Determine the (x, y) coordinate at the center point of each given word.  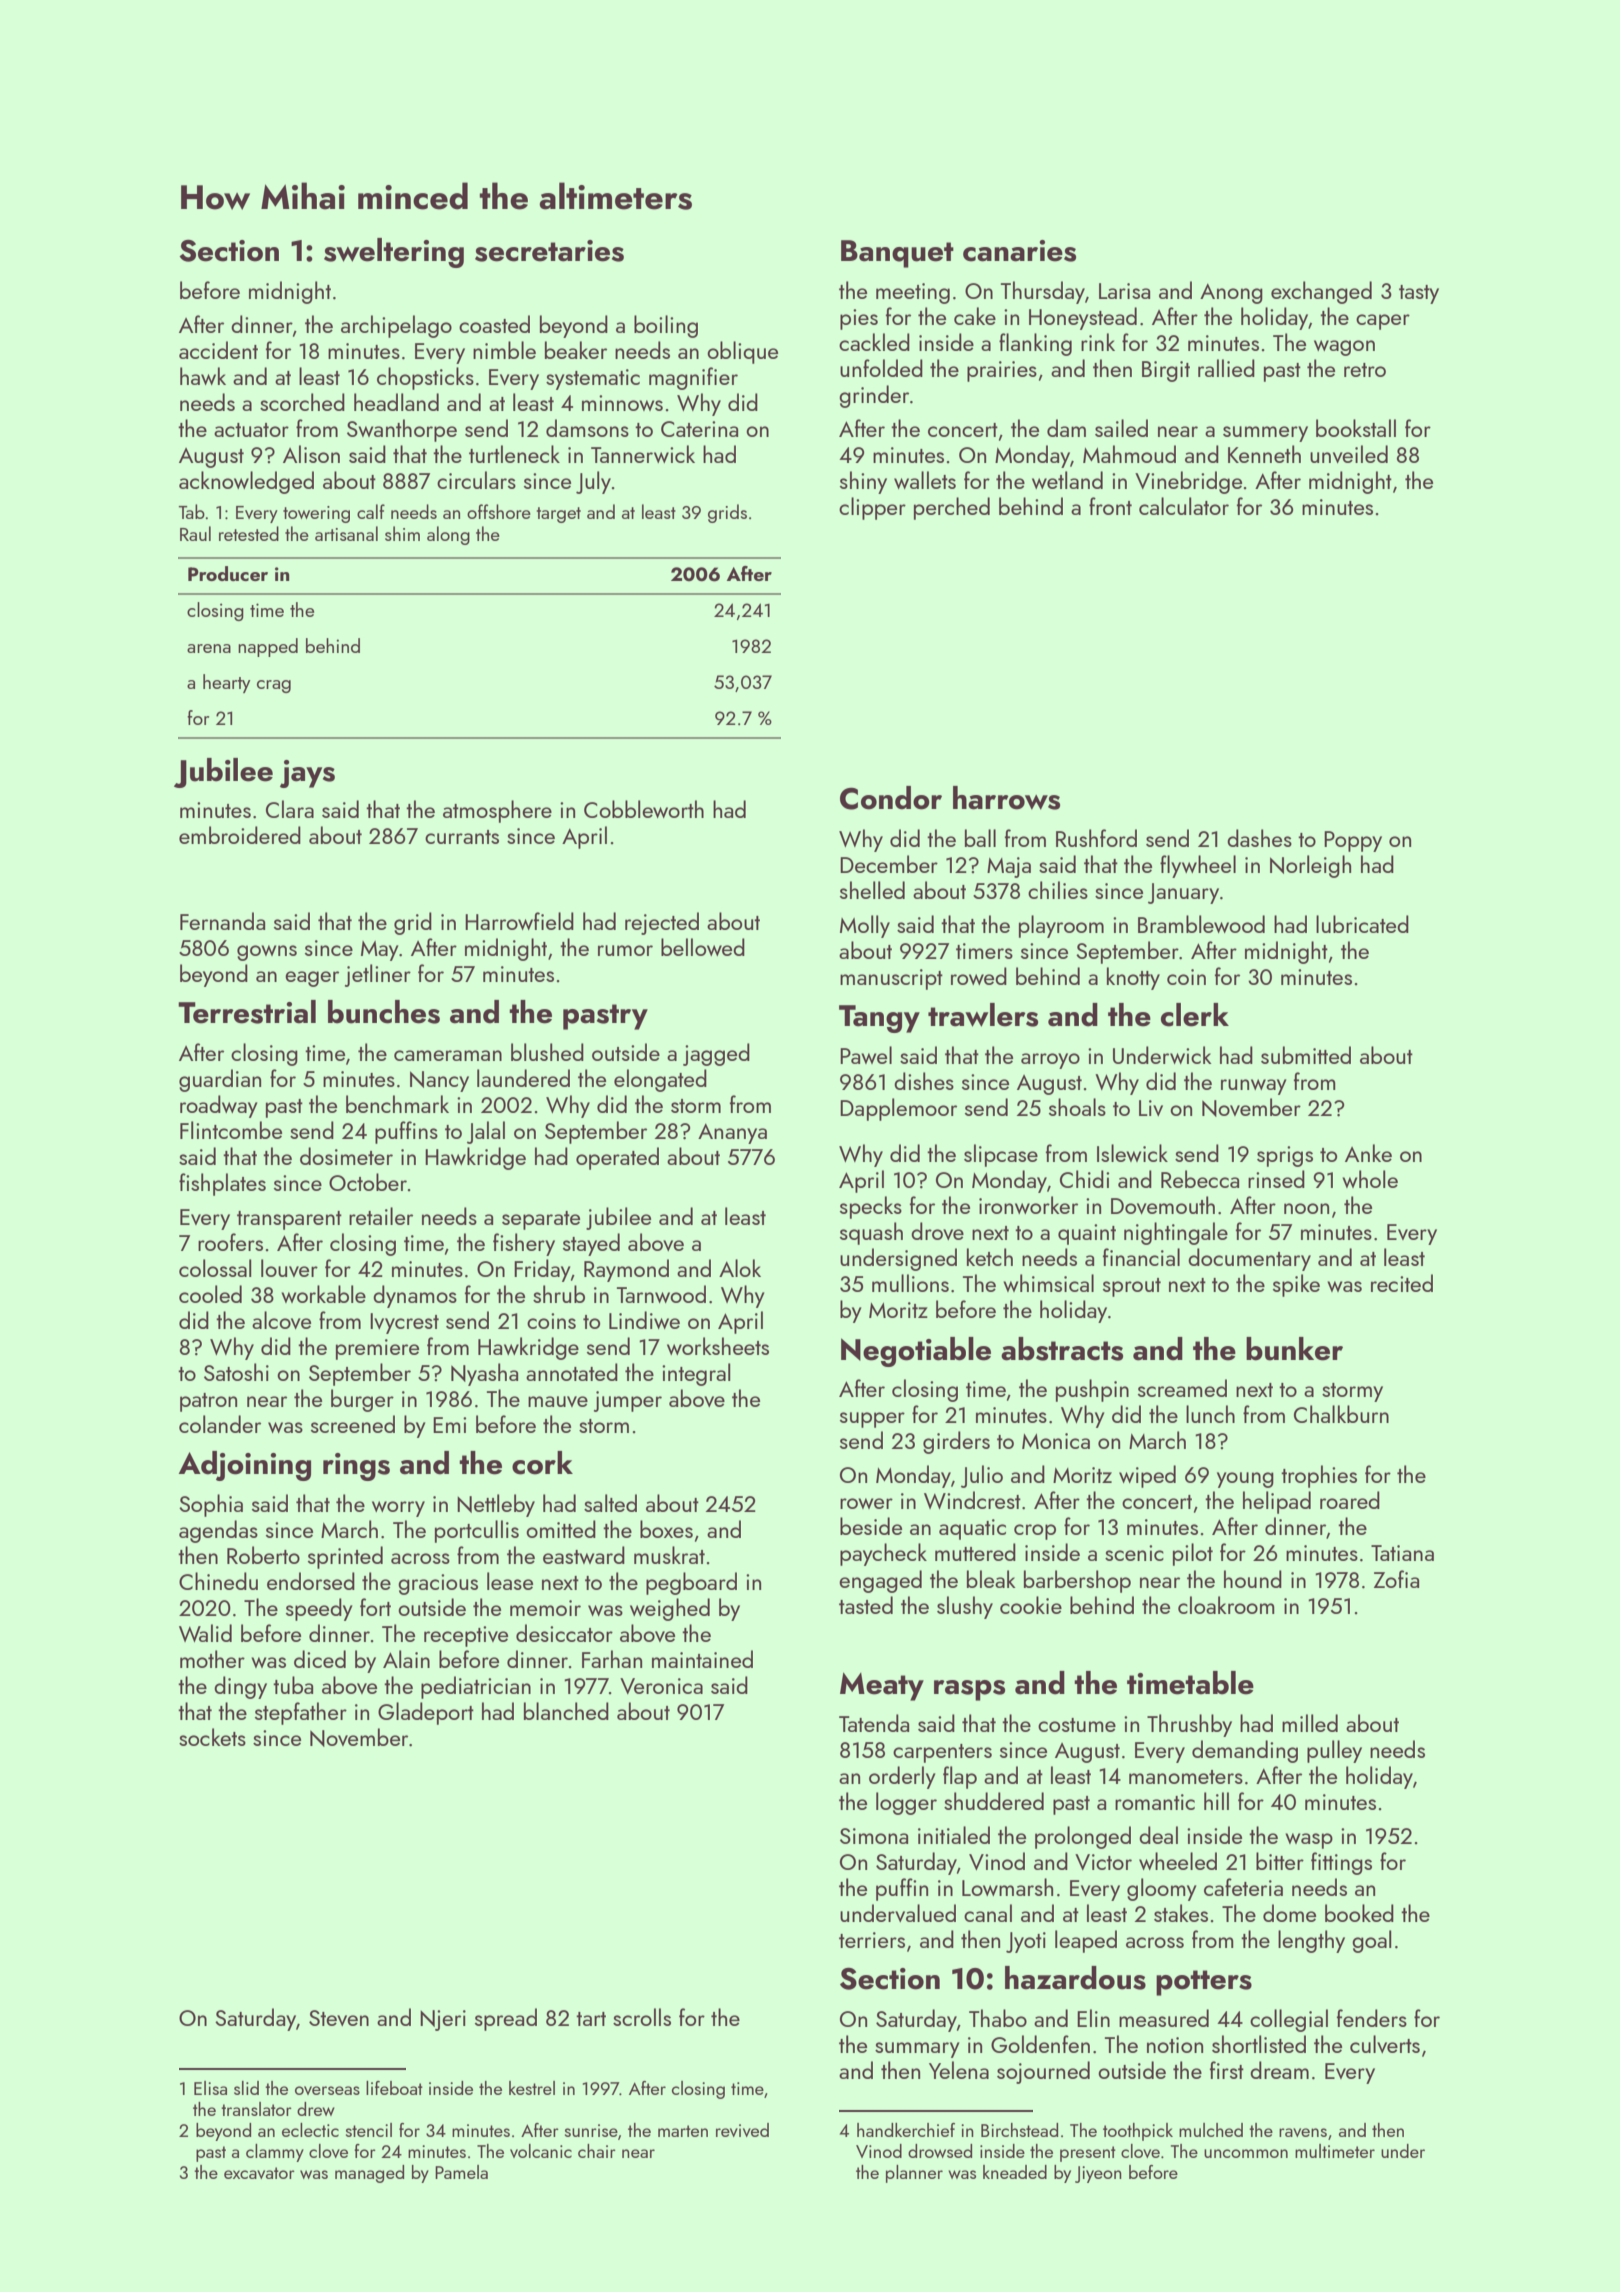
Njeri (443, 2020)
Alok (740, 1268)
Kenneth (1264, 454)
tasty (1419, 294)
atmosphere (497, 811)
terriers (872, 1940)
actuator (251, 430)
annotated (572, 1372)
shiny (863, 482)
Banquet (897, 254)
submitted (1306, 1055)
